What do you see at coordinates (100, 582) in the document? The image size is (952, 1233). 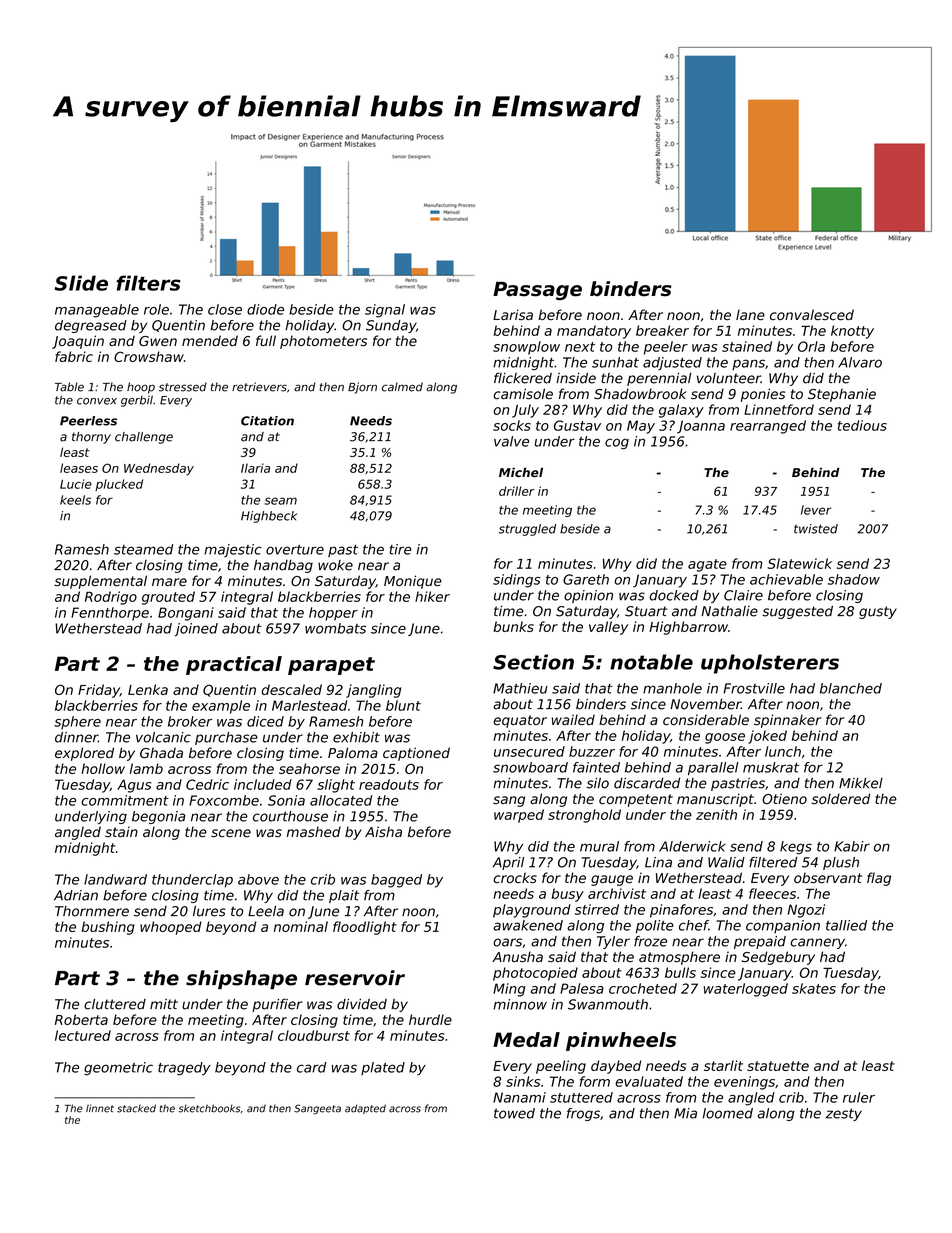 I see `supplemental` at bounding box center [100, 582].
